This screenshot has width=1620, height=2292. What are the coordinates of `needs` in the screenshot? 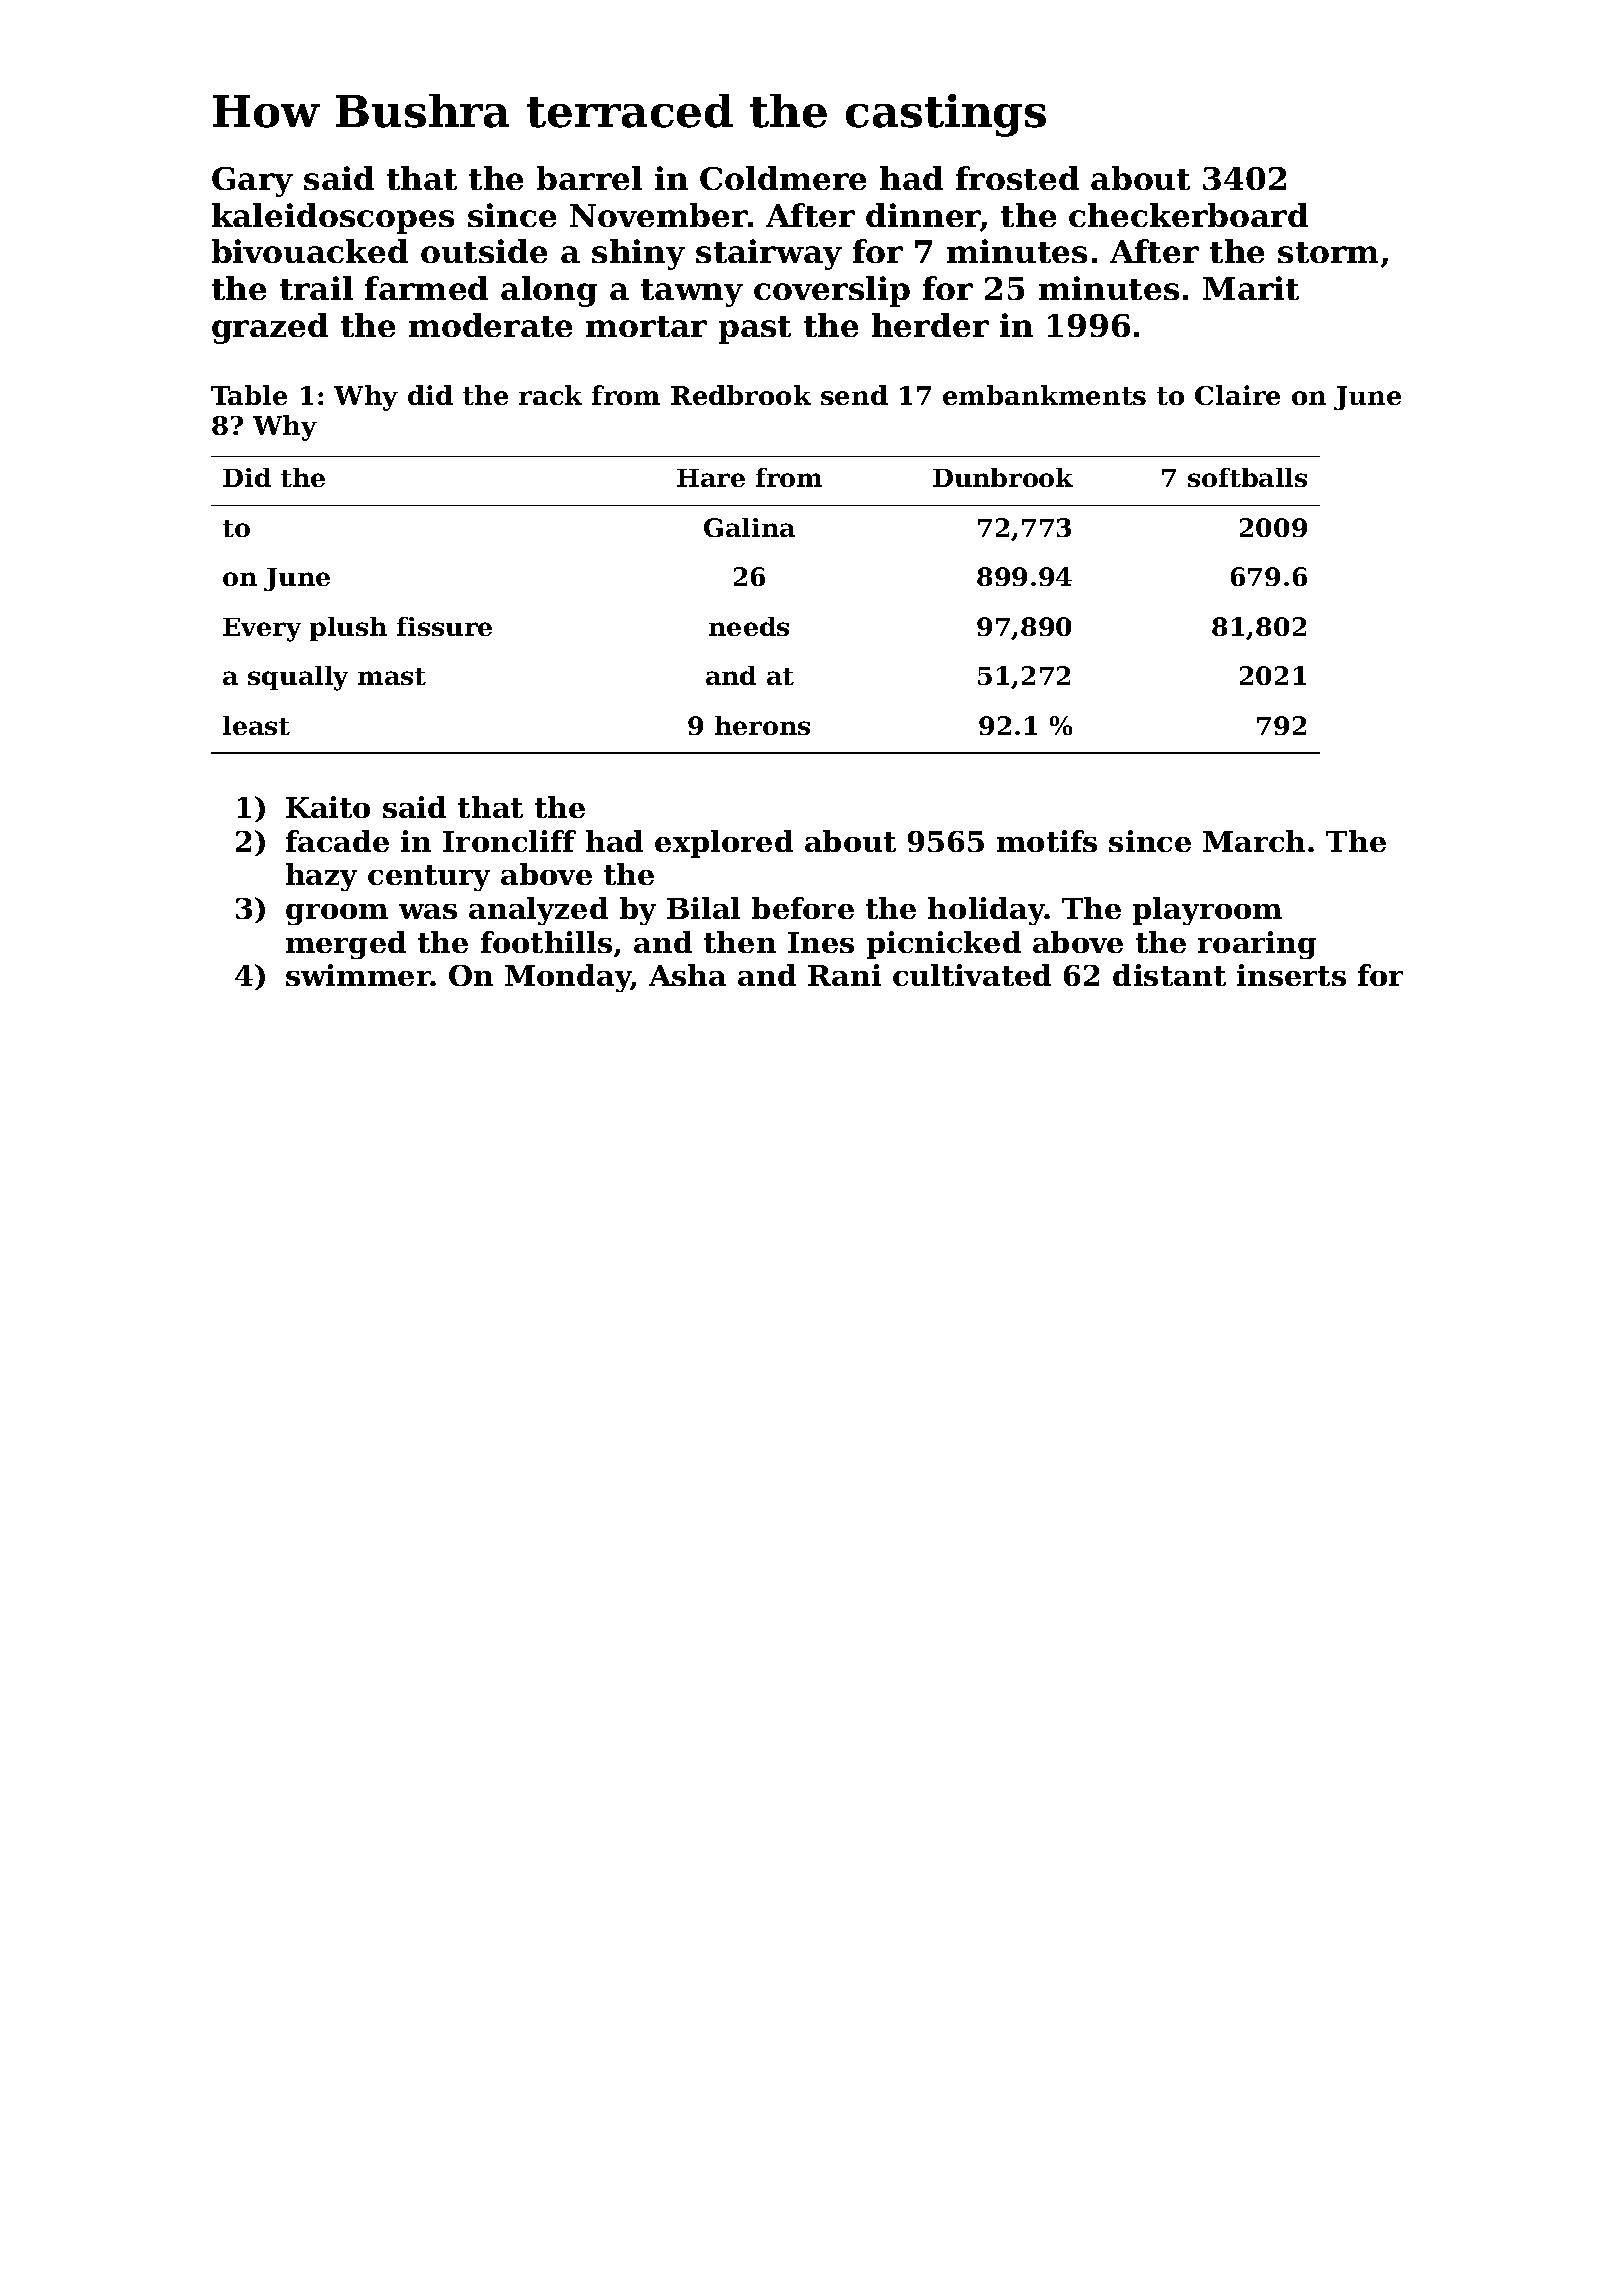 It's located at (749, 626).
